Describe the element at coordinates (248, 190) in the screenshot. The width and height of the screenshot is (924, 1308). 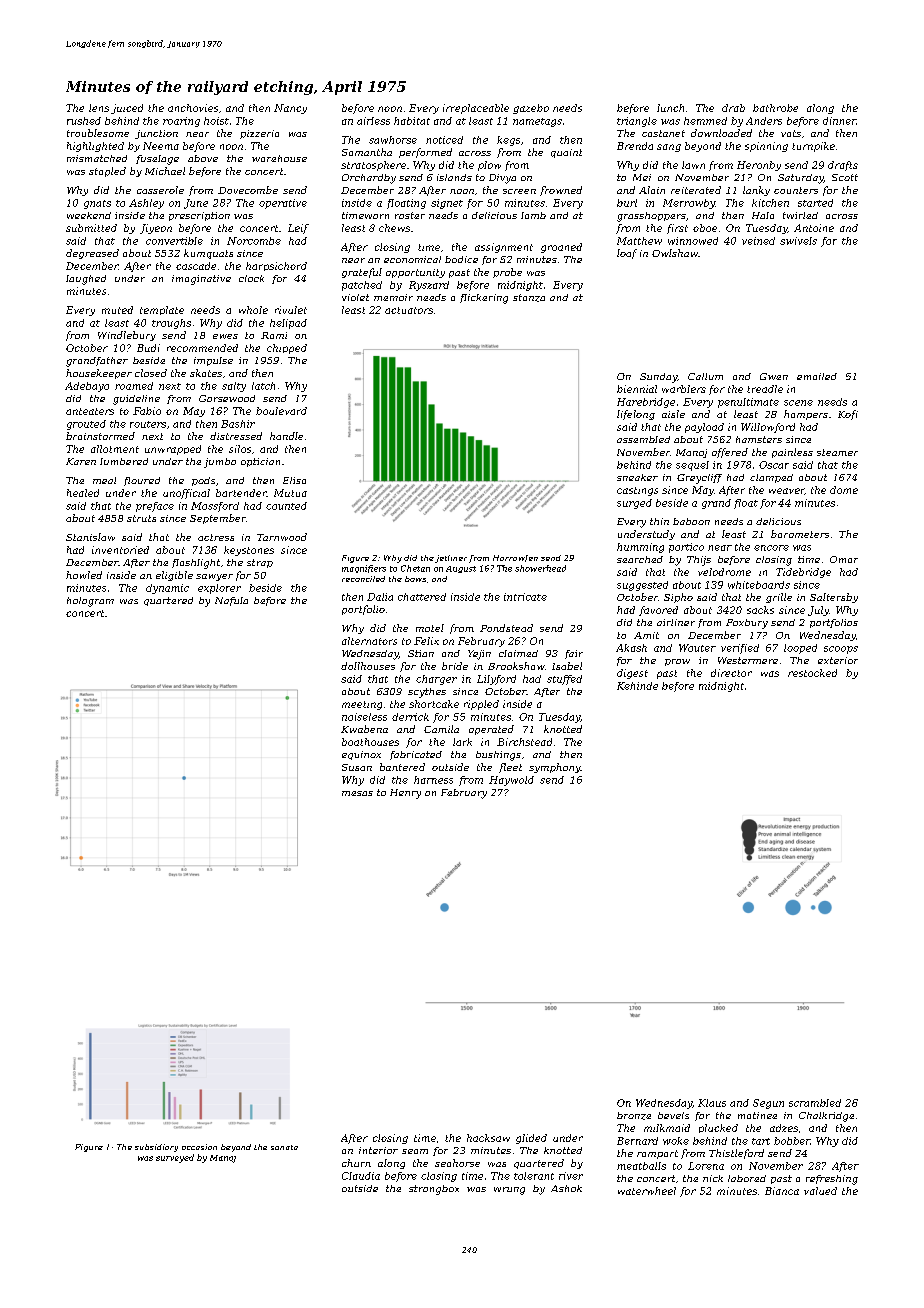
I see `Dovecombe` at that location.
